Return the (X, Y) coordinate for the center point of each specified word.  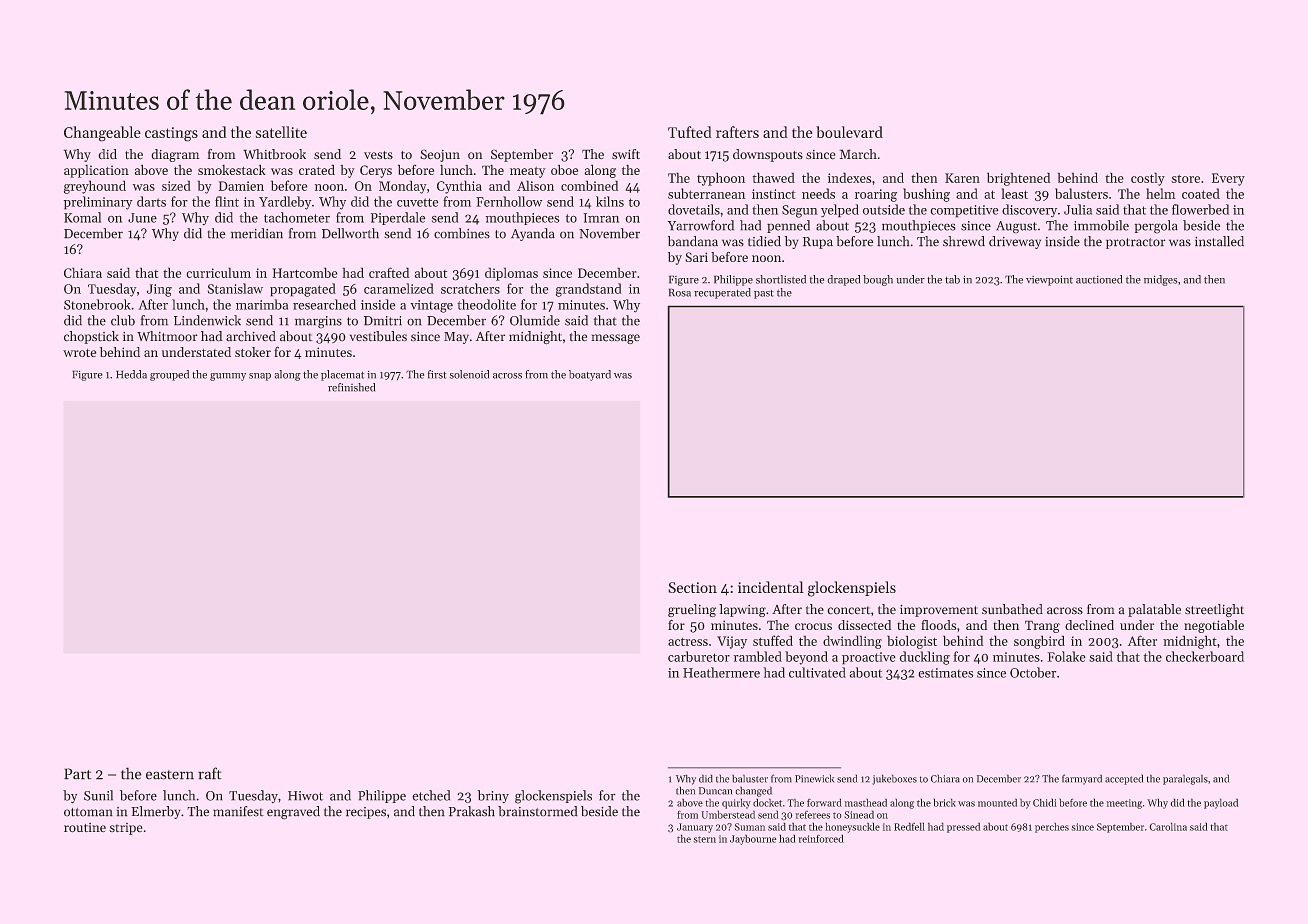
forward (824, 802)
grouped (169, 375)
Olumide (535, 320)
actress (688, 641)
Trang (1042, 626)
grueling (692, 611)
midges (1161, 280)
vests (378, 155)
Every (1228, 179)
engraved (293, 813)
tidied (764, 241)
